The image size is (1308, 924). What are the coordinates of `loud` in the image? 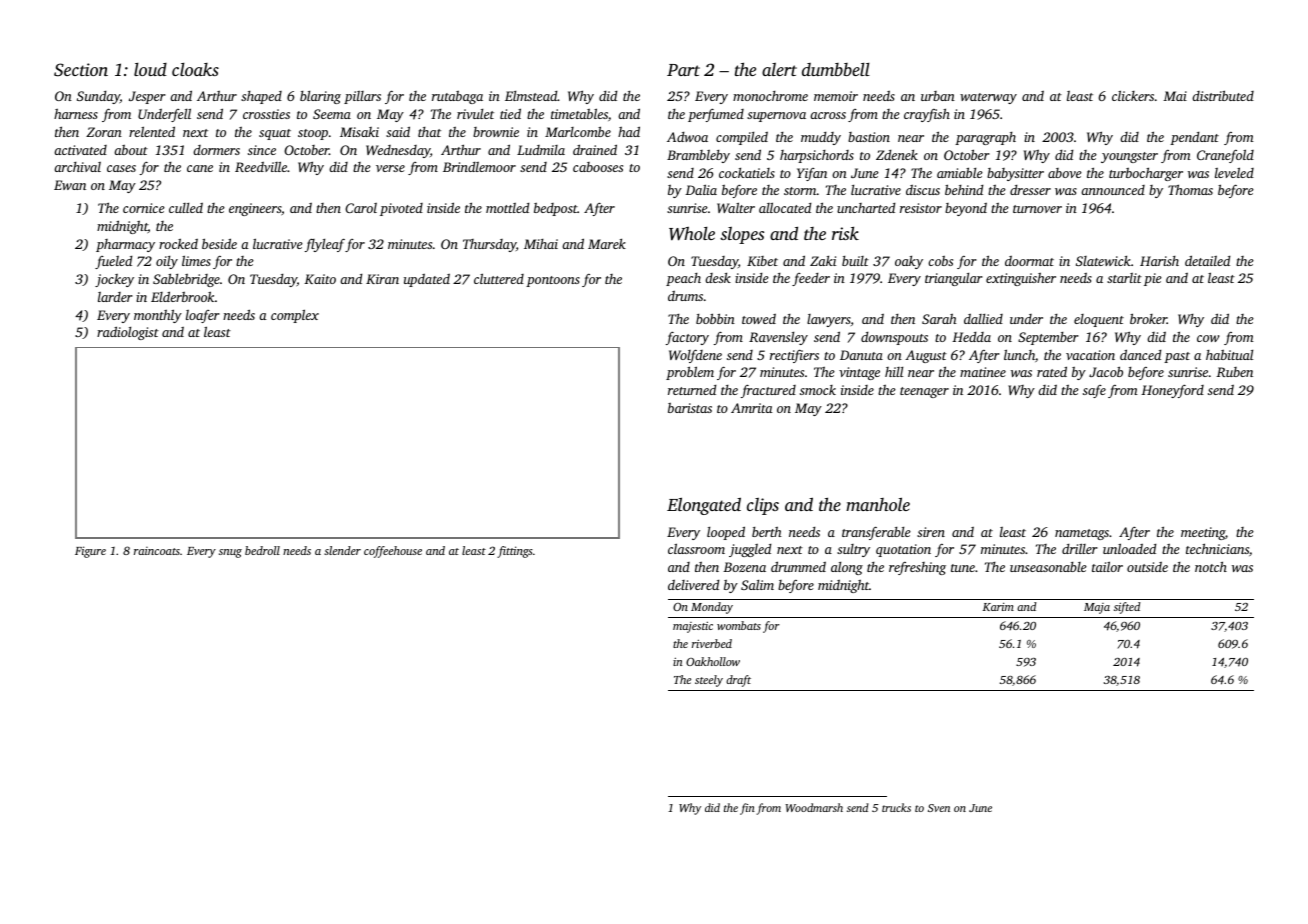 It's located at (150, 69).
